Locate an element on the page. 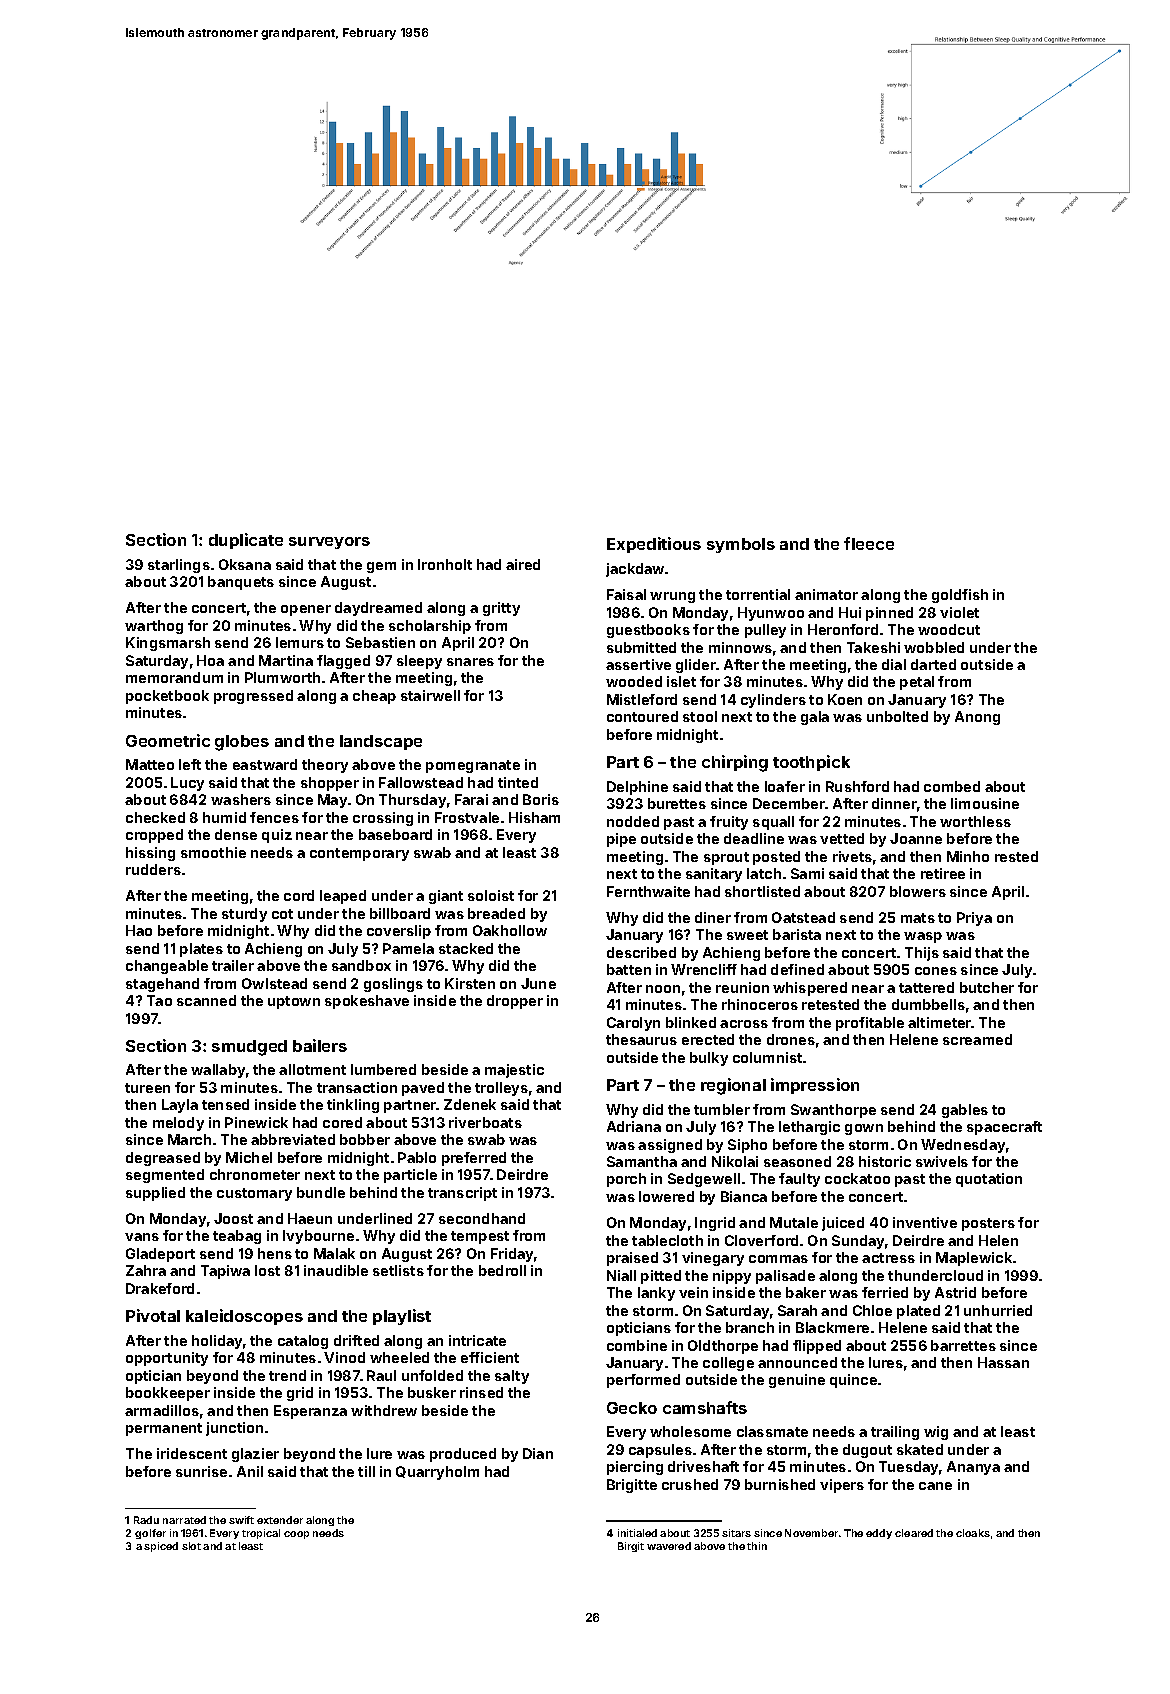  Hisham is located at coordinates (534, 817).
